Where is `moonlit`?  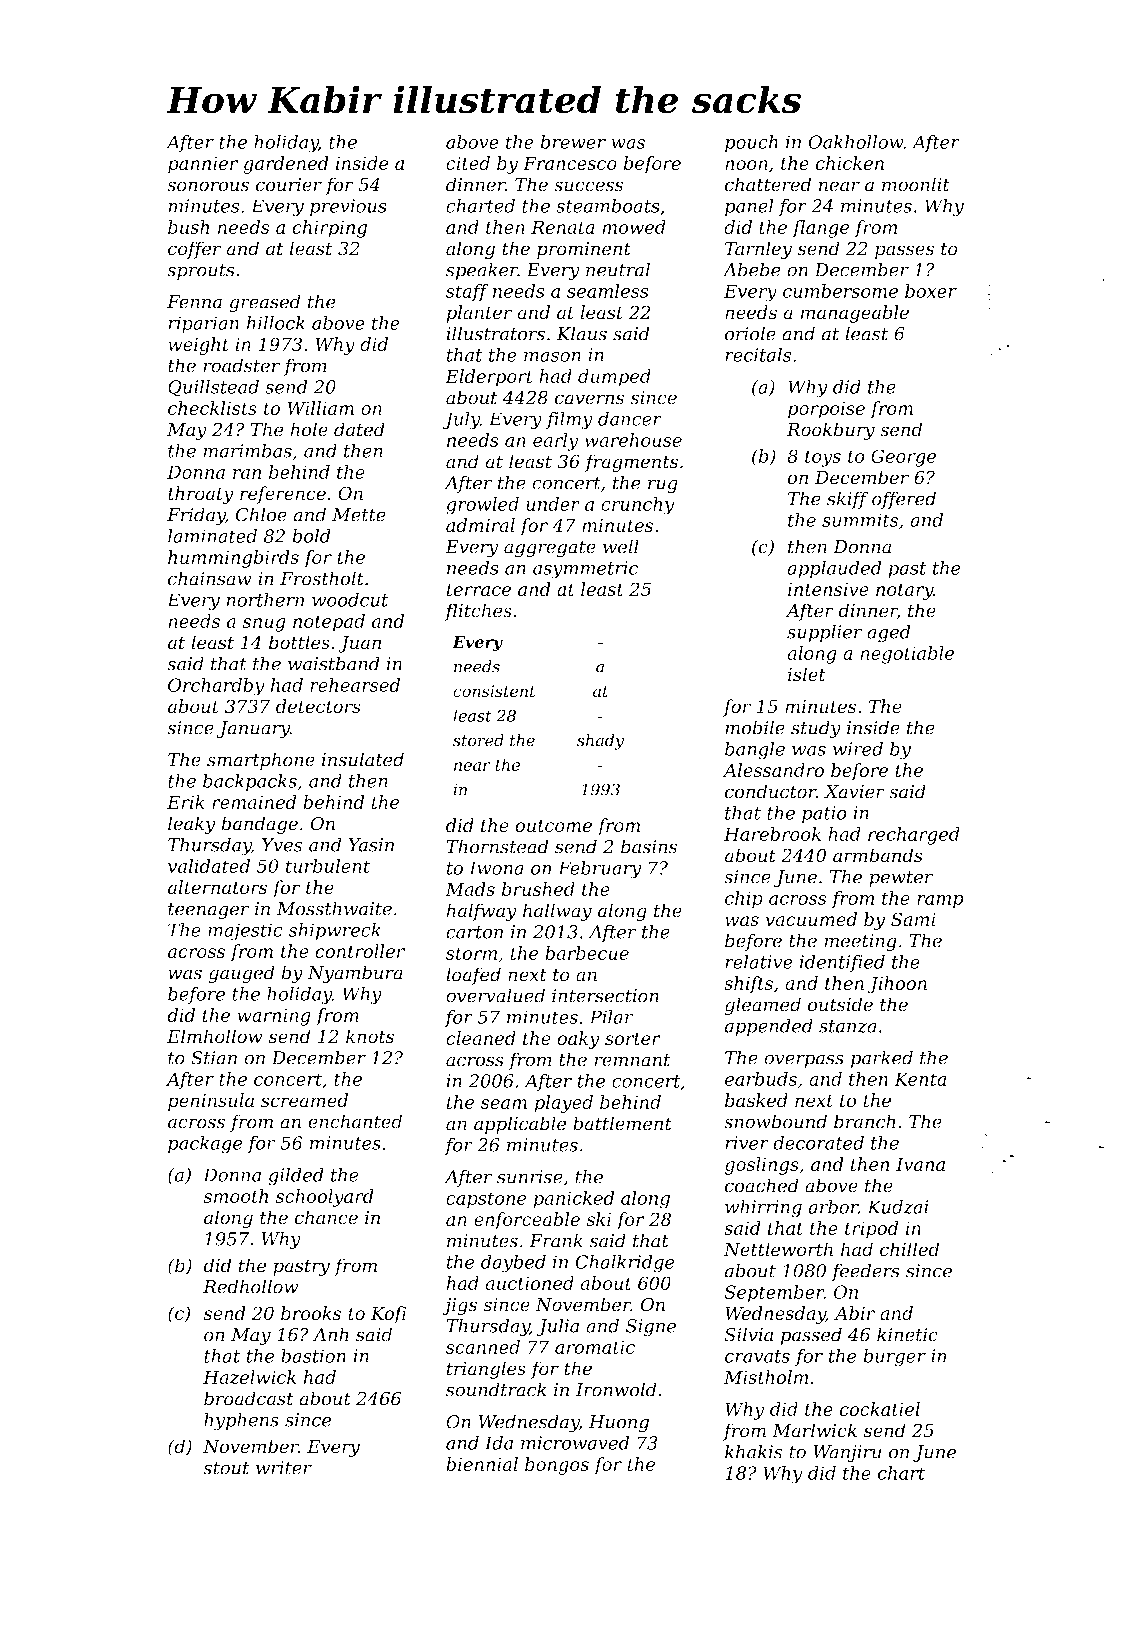
moonlit is located at coordinates (916, 184).
